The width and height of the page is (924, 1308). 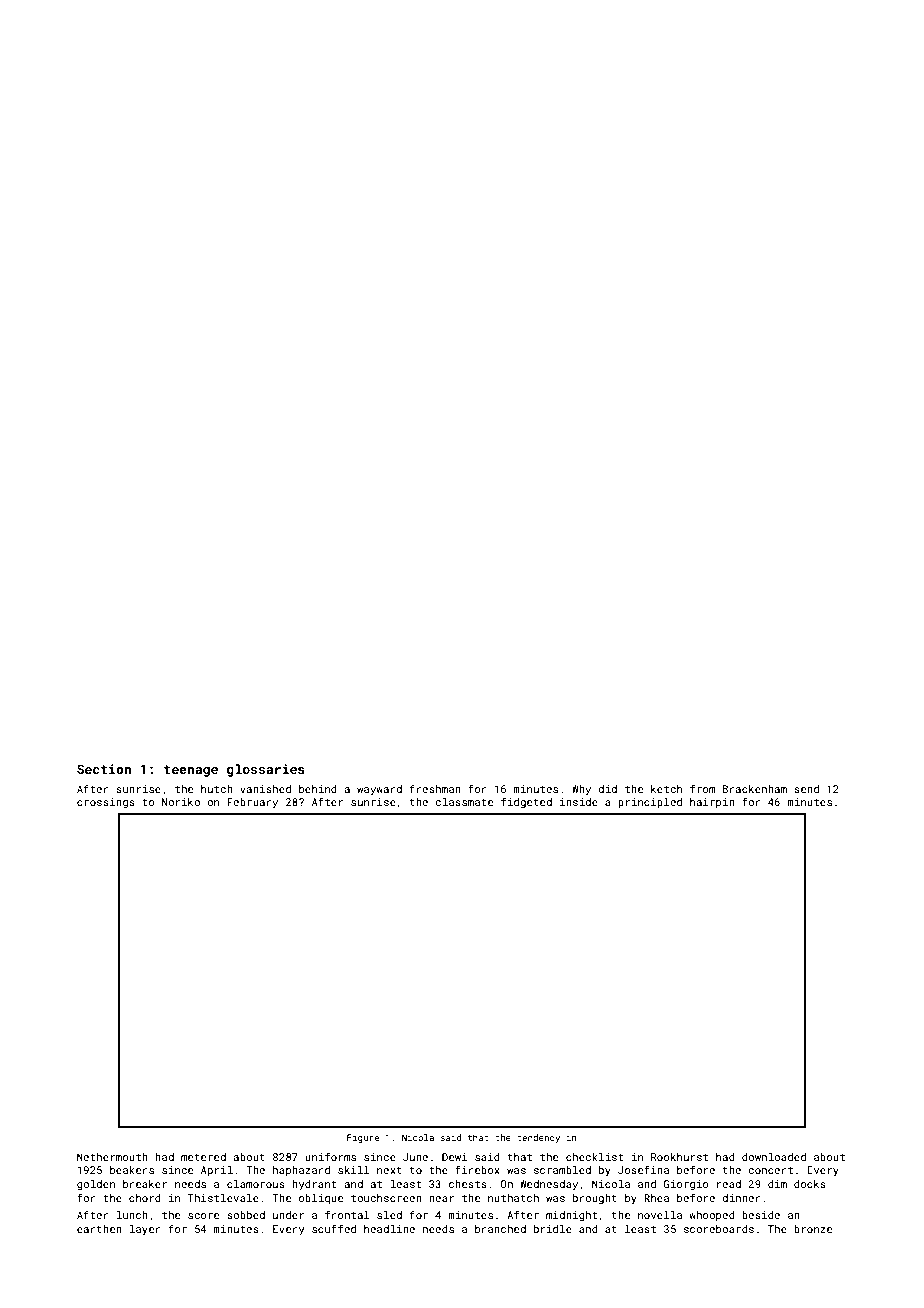 I want to click on classmate, so click(x=464, y=802).
